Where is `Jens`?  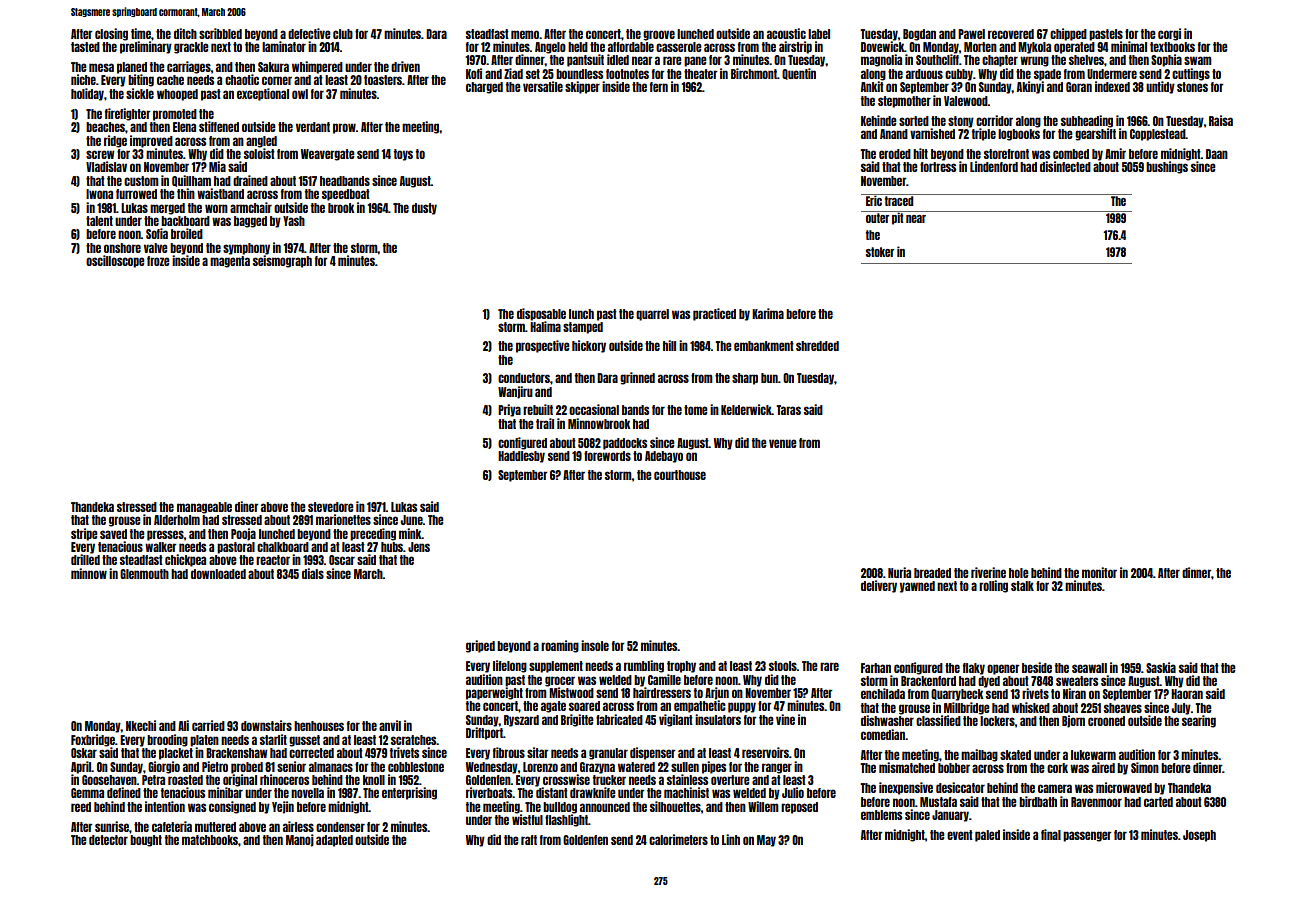 Jens is located at coordinates (419, 547).
